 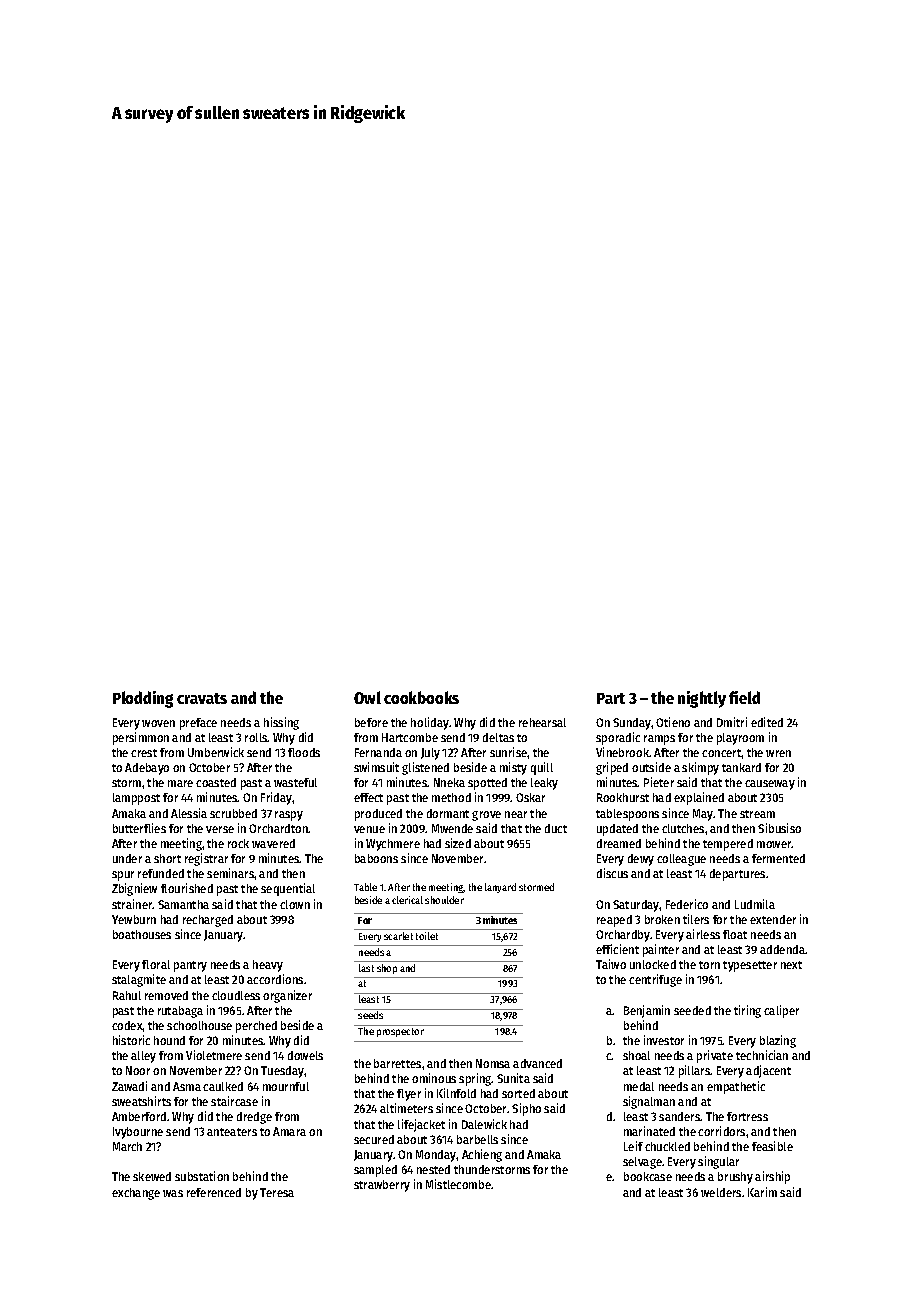 I want to click on Nneka, so click(x=449, y=782).
